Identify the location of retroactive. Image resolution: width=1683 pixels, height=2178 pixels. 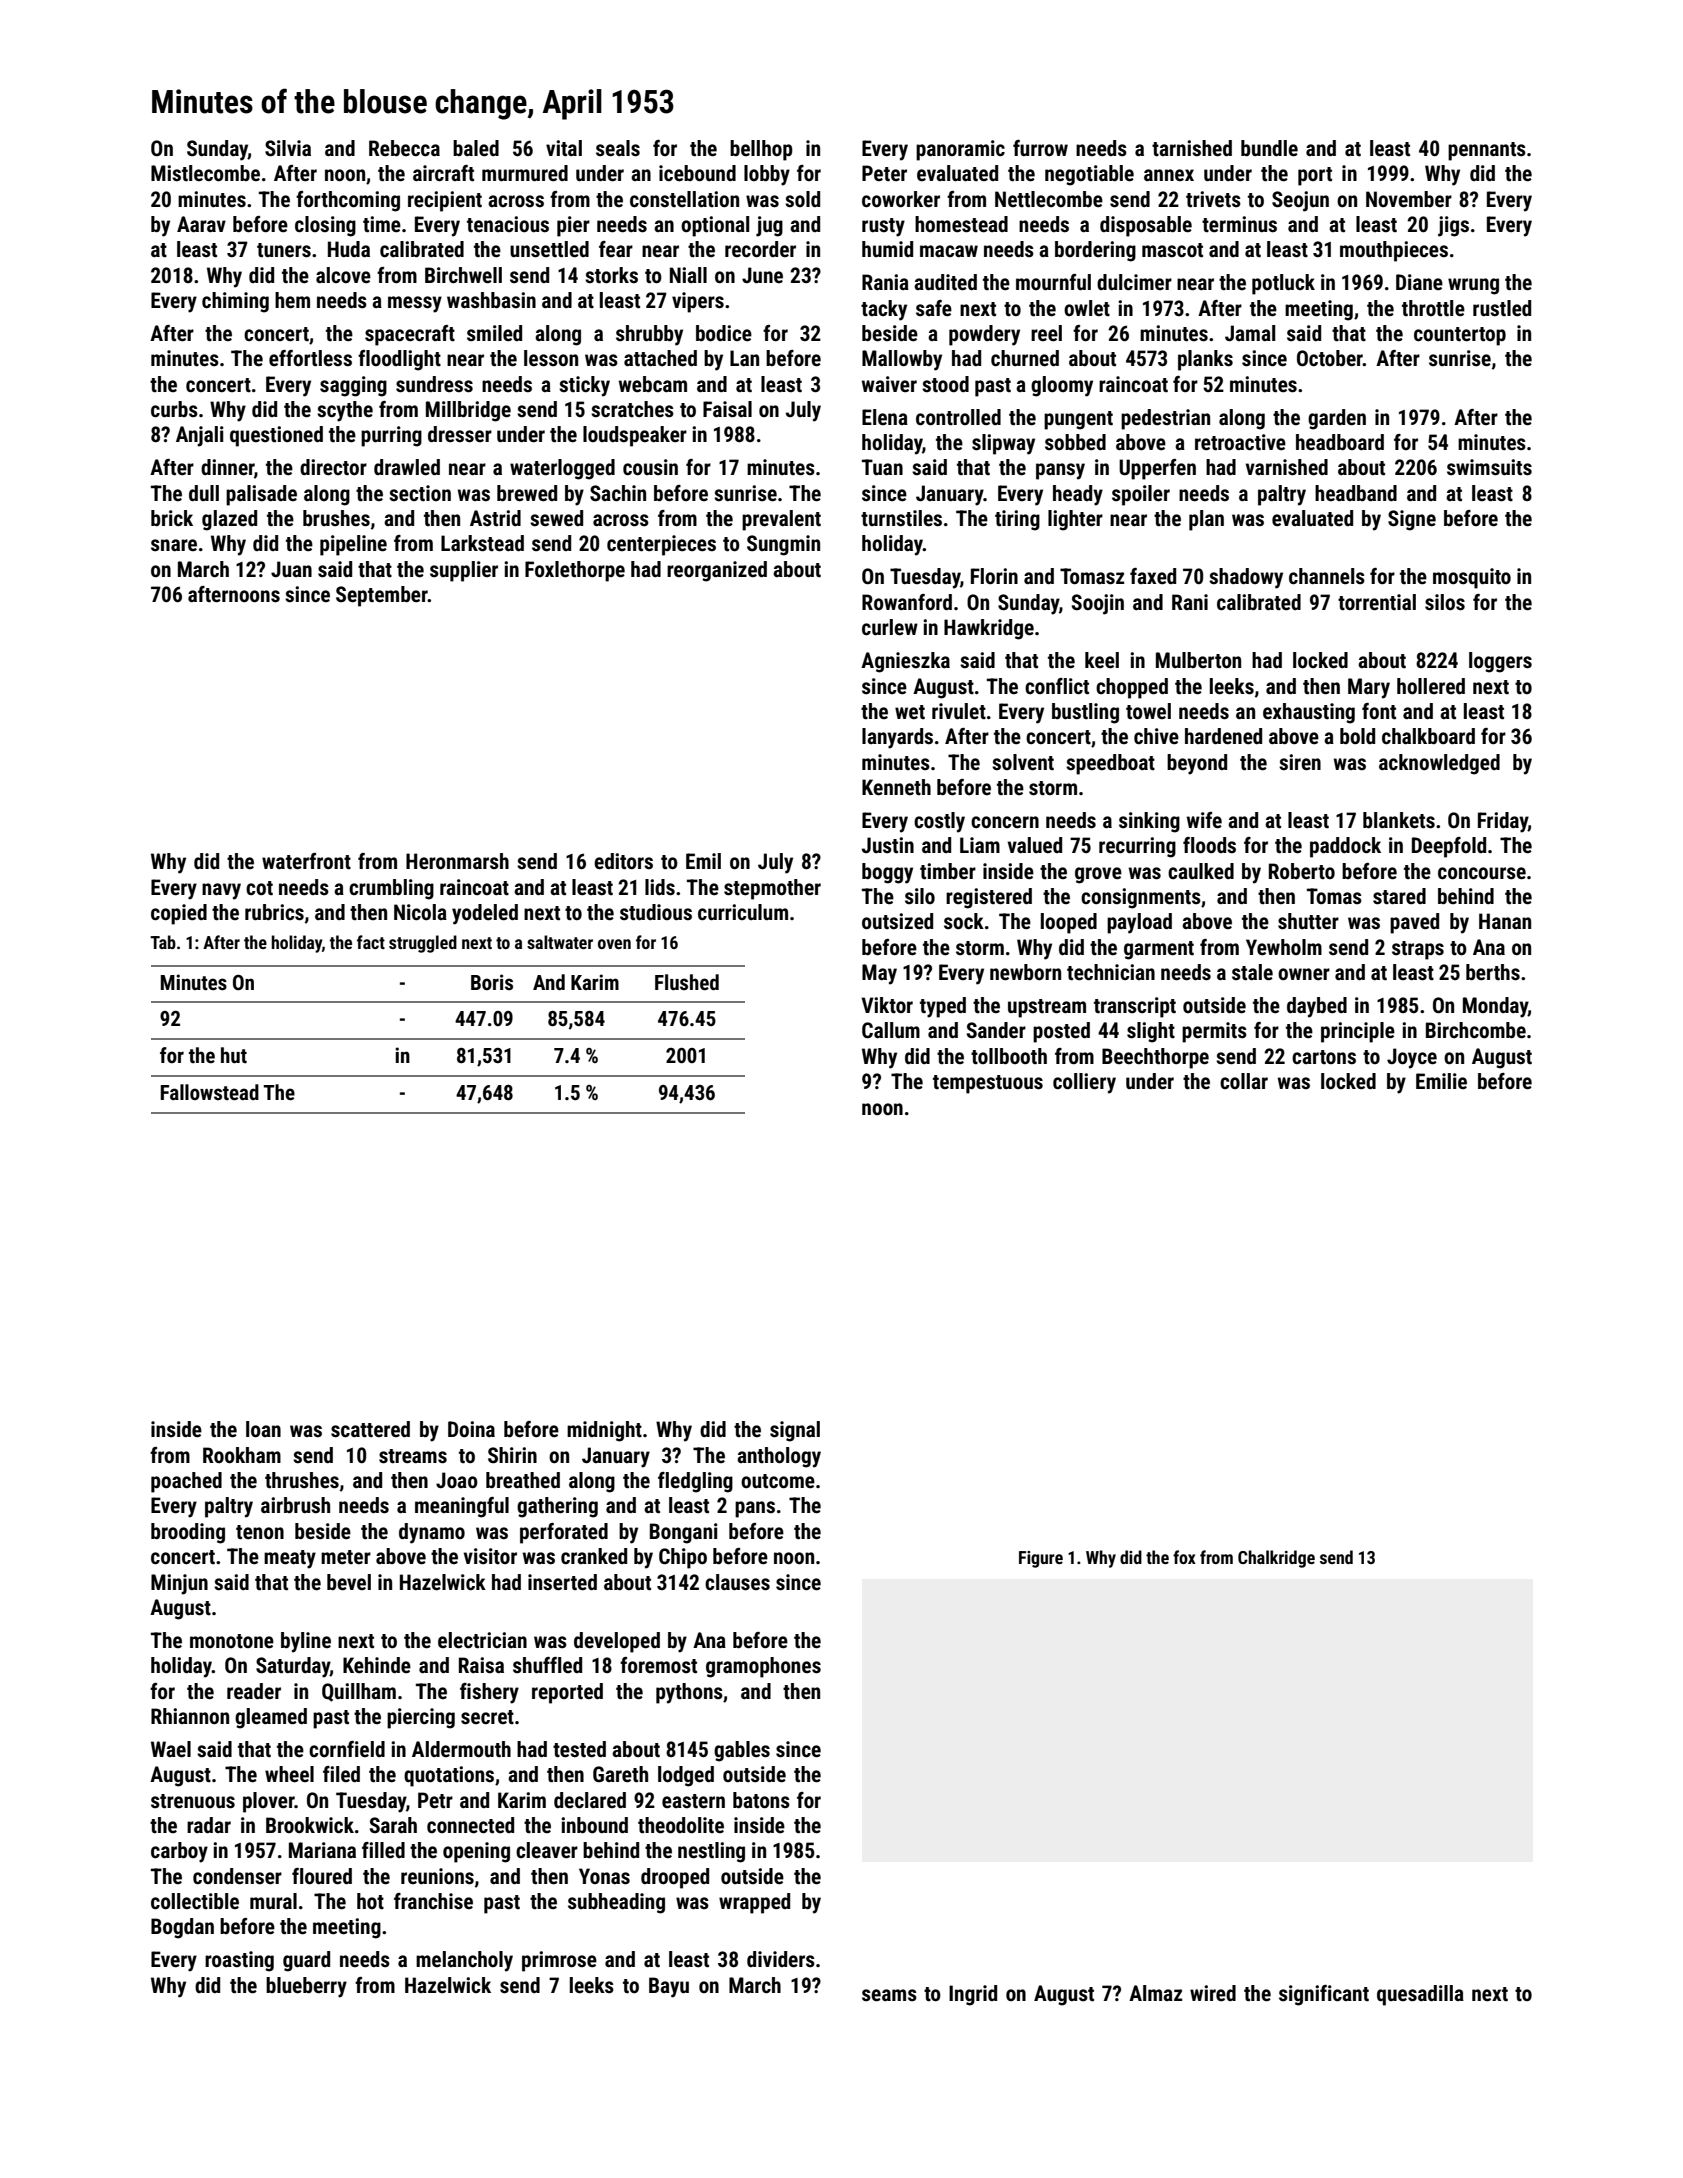
(1240, 442).
